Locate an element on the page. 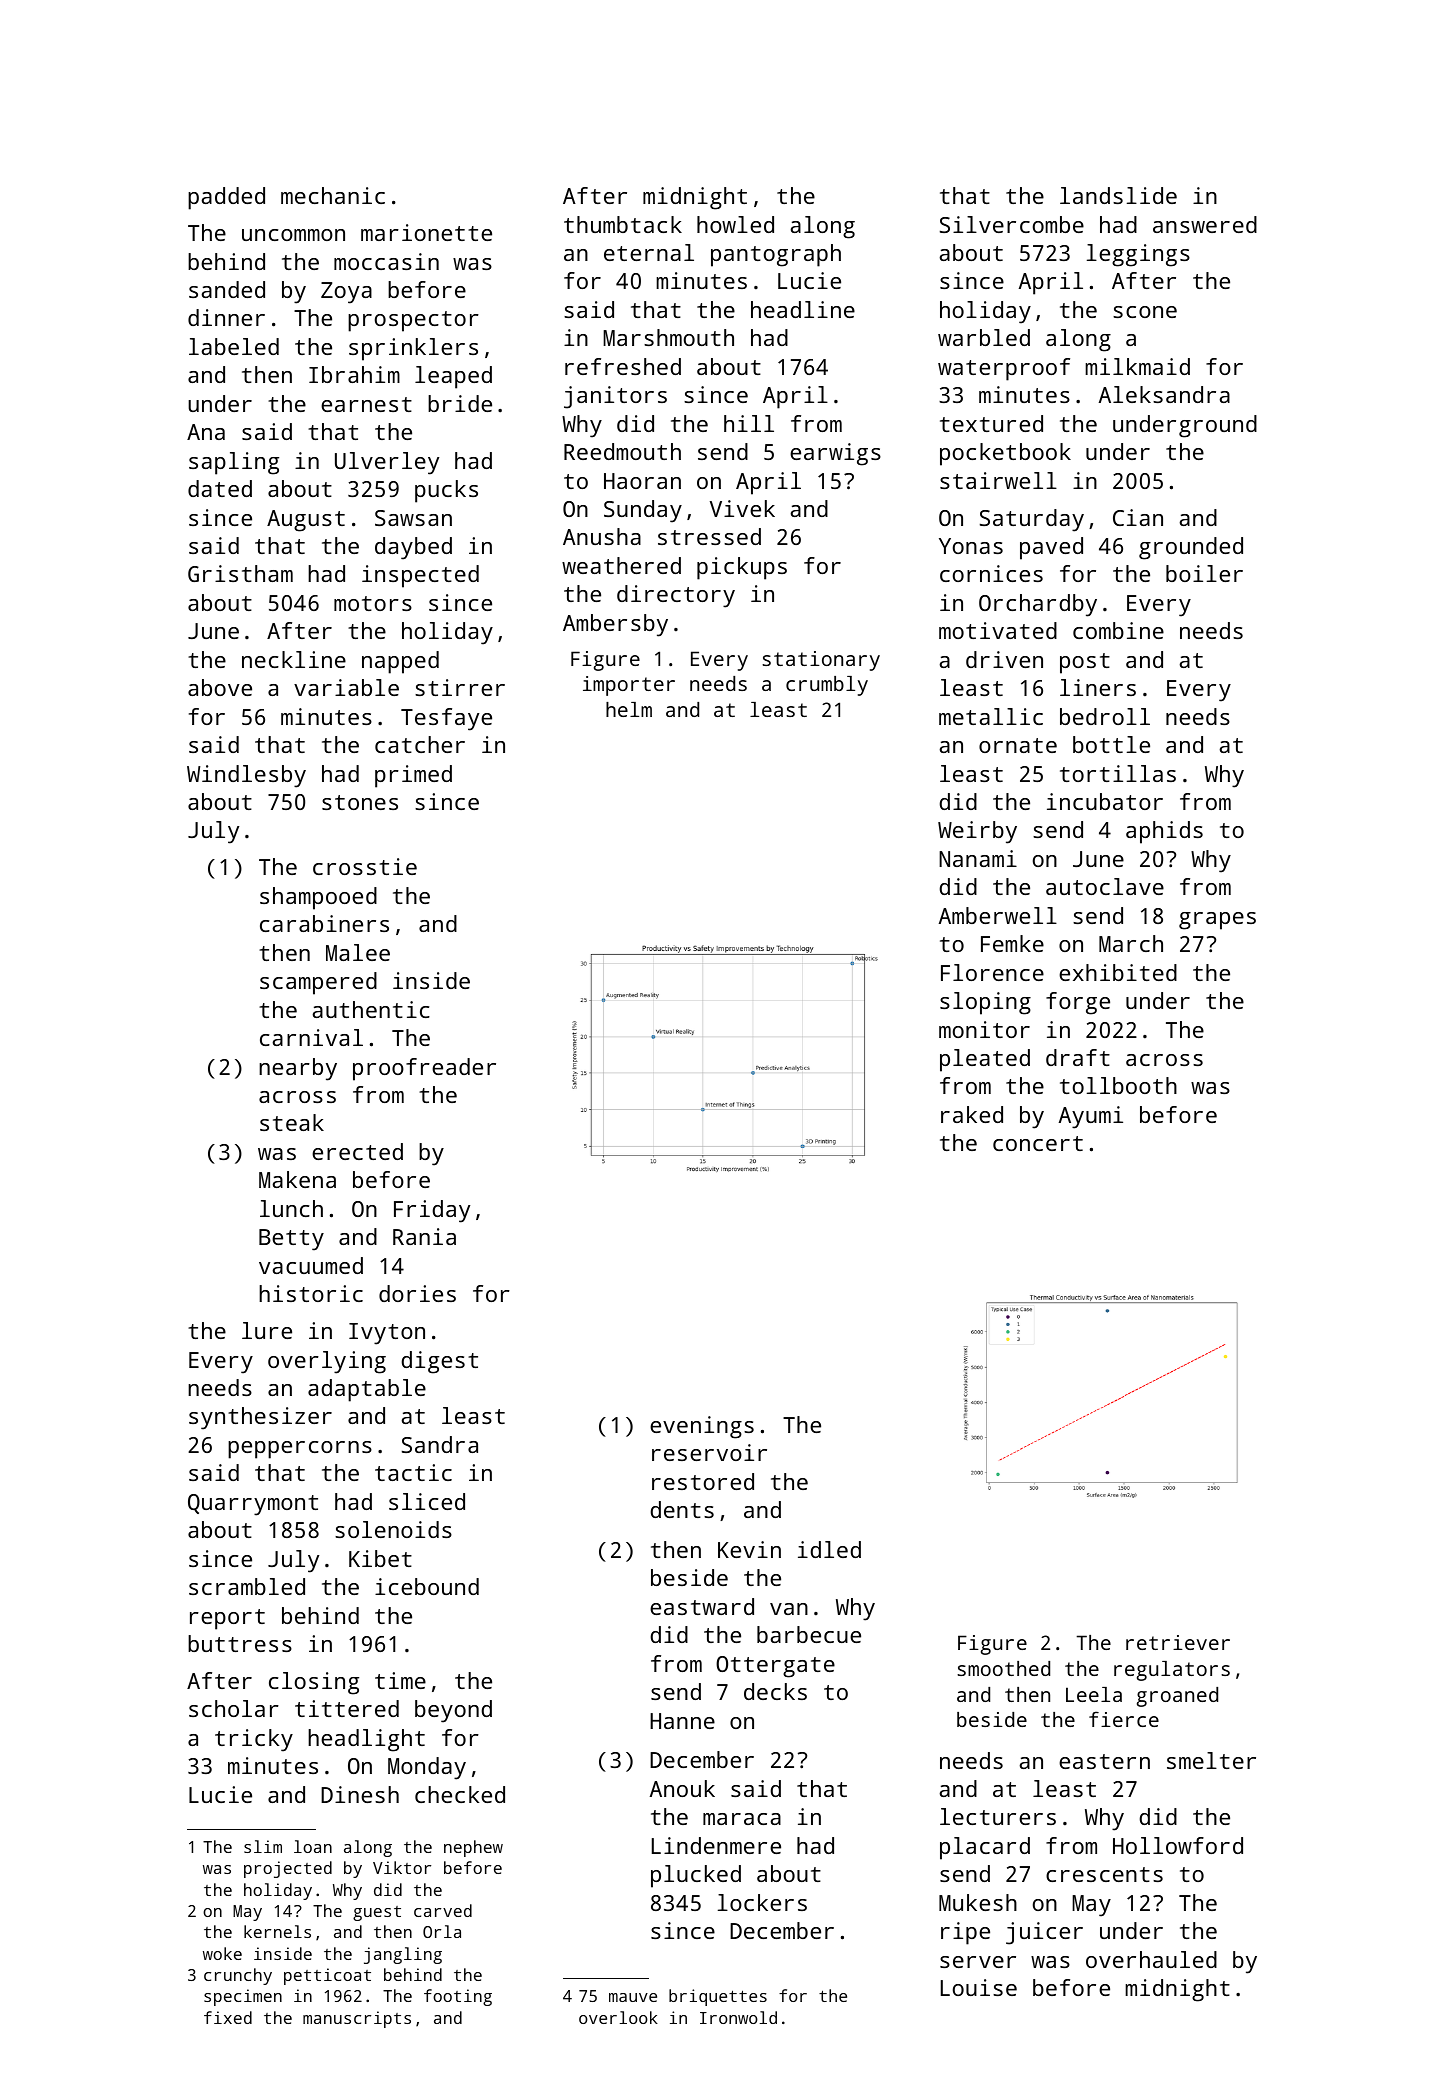 The height and width of the document is (2100, 1450). retriever is located at coordinates (1178, 1642).
